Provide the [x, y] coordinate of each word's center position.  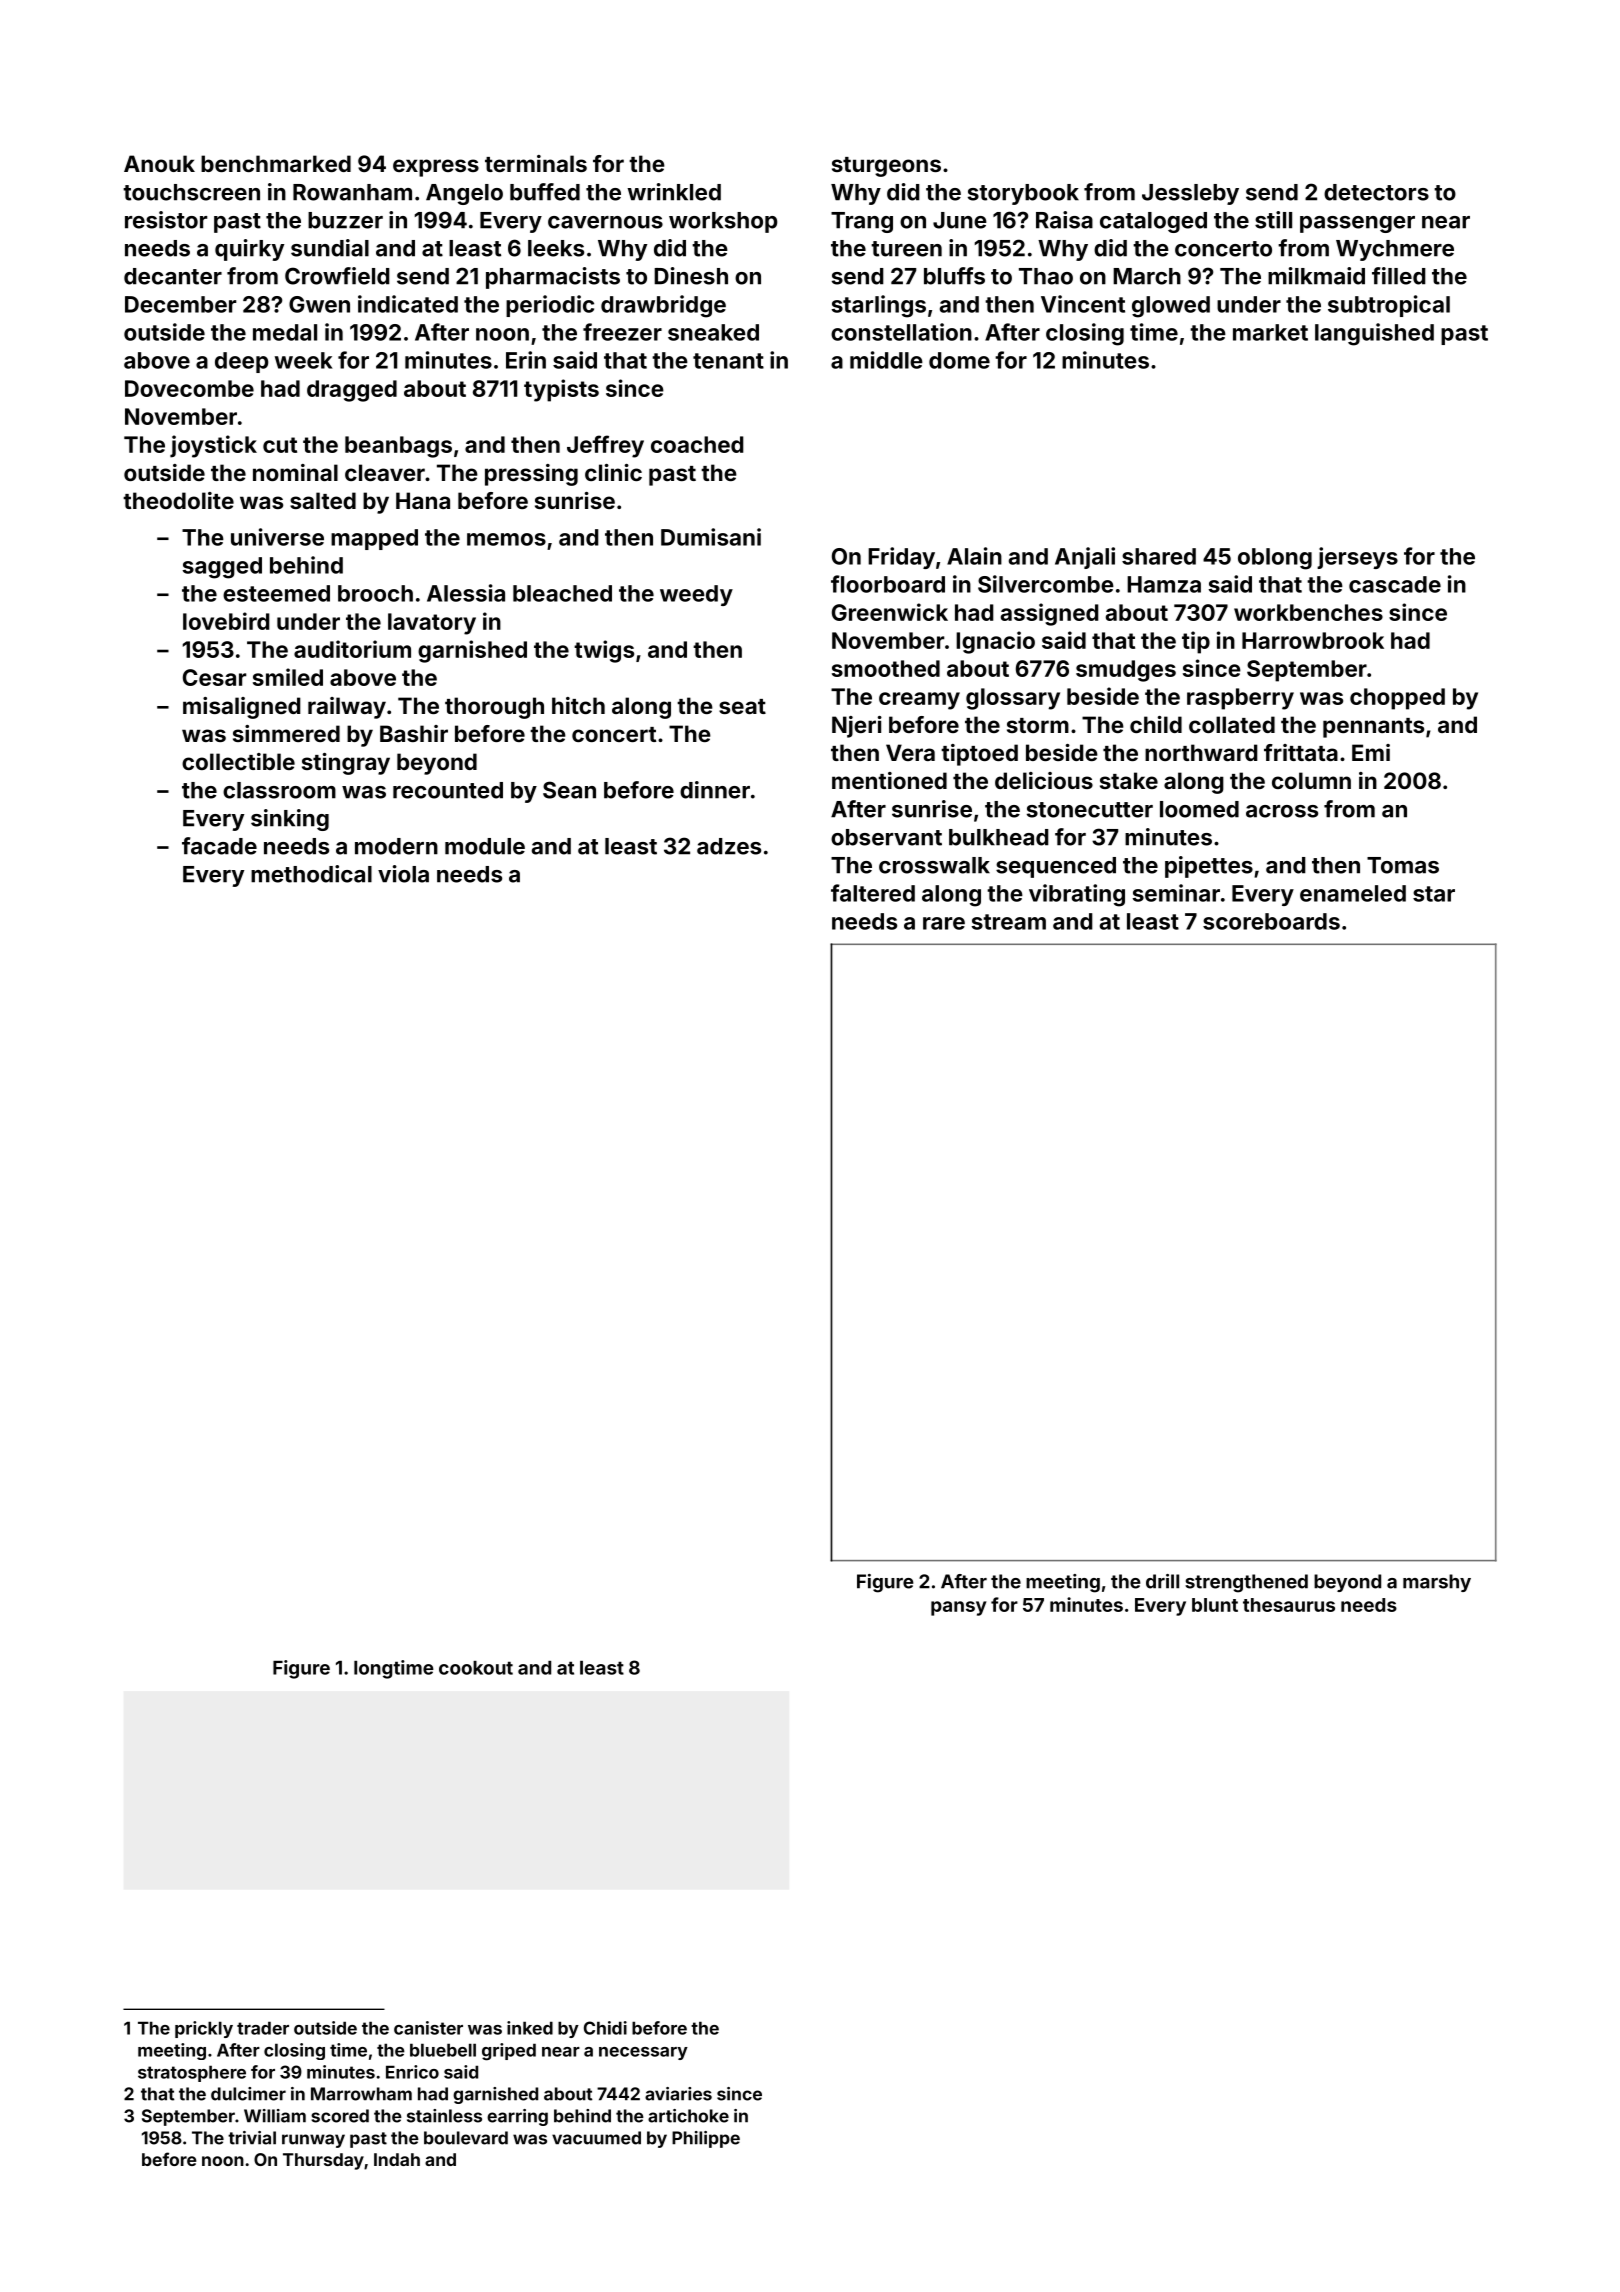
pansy [959, 1608]
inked [530, 2028]
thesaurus [1289, 1605]
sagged [222, 568]
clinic [613, 472]
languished [1374, 334]
